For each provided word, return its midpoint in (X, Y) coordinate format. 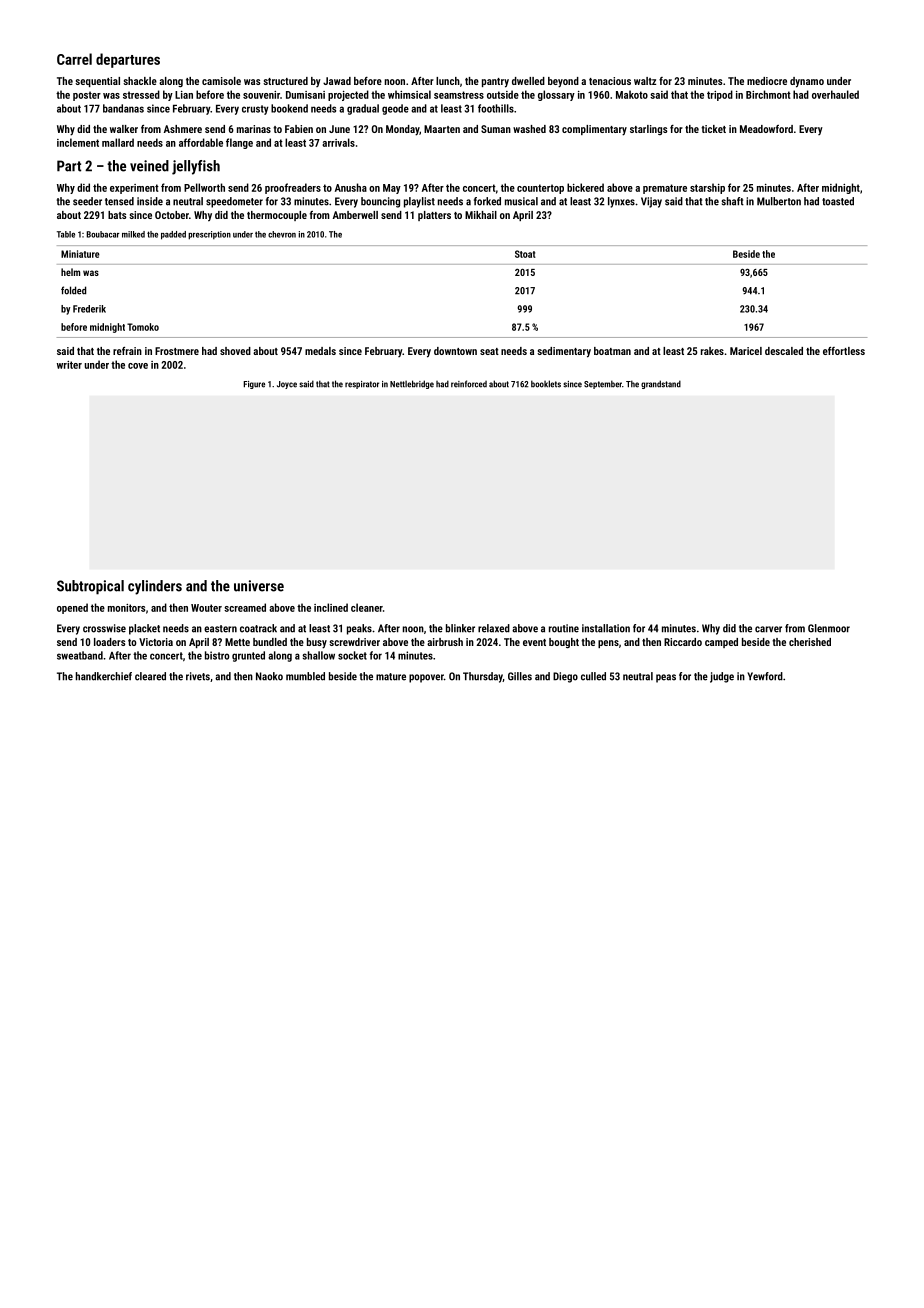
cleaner (367, 607)
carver (768, 629)
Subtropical (90, 587)
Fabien (299, 129)
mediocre (767, 81)
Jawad (337, 81)
